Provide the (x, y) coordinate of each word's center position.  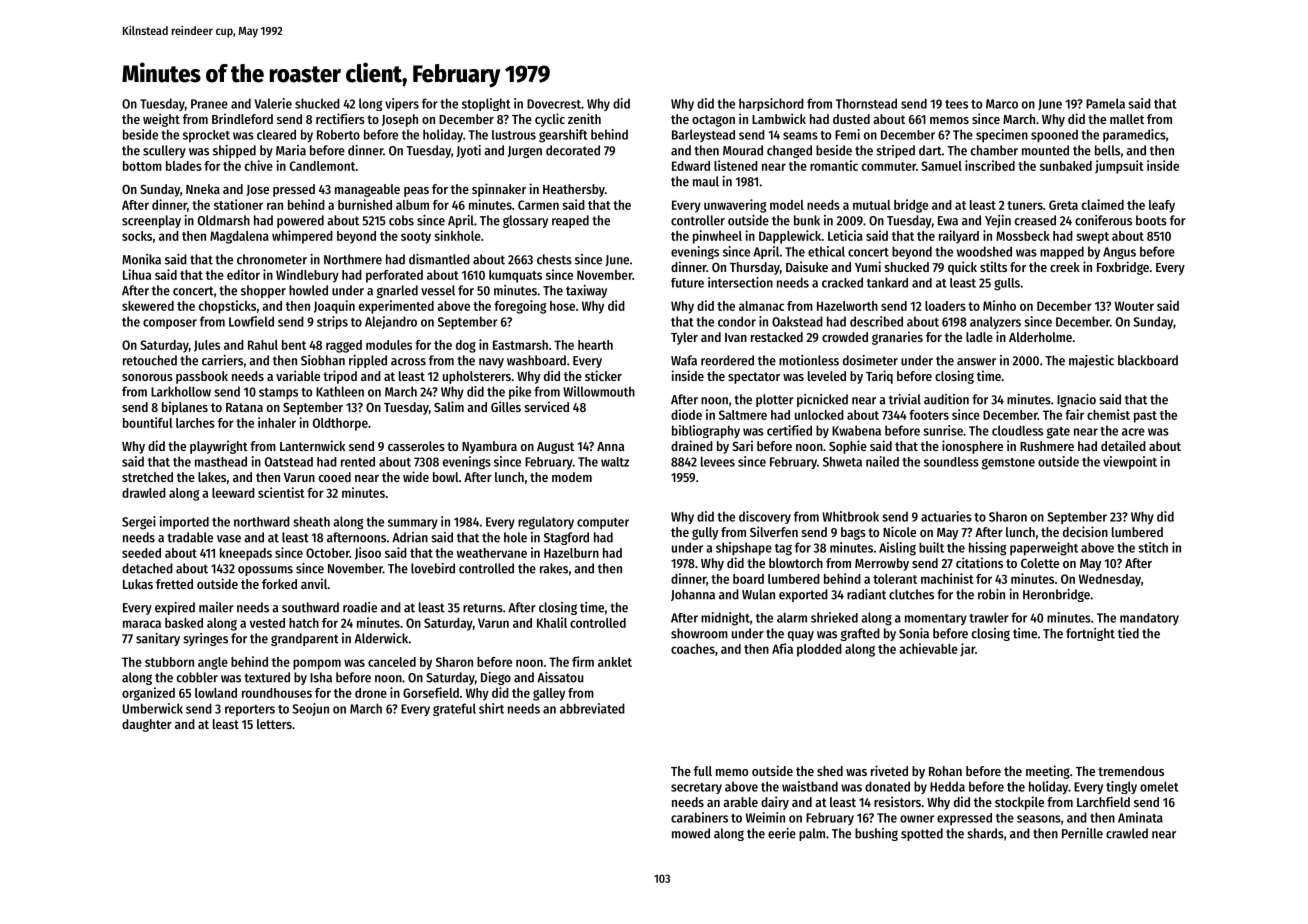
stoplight (486, 104)
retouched (150, 360)
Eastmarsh (520, 345)
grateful (454, 709)
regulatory (546, 523)
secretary (696, 788)
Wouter (1134, 306)
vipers (402, 104)
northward (262, 521)
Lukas (138, 584)
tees (956, 104)
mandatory (1149, 619)
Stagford (566, 538)
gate (1058, 433)
